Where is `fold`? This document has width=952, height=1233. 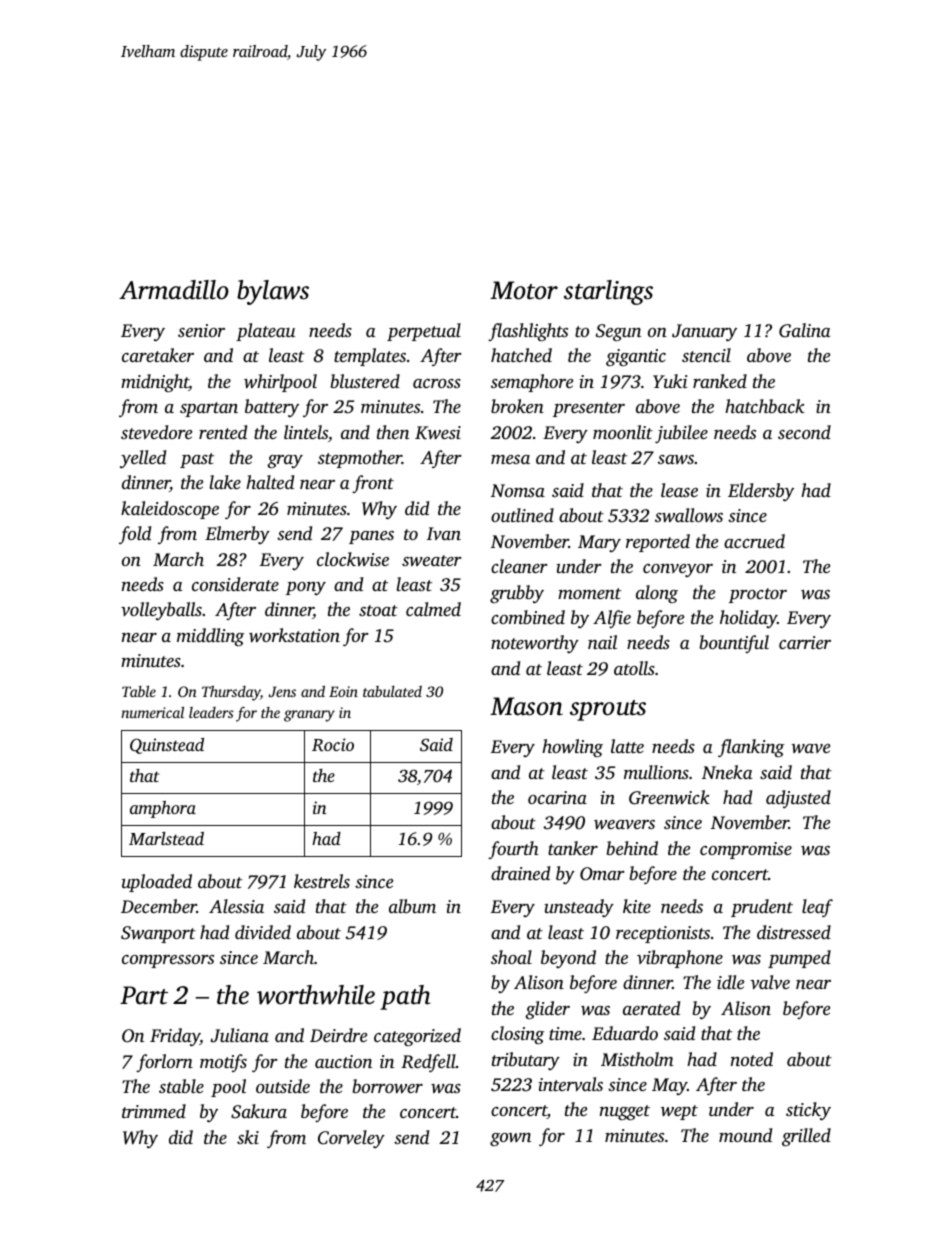
fold is located at coordinates (135, 535).
